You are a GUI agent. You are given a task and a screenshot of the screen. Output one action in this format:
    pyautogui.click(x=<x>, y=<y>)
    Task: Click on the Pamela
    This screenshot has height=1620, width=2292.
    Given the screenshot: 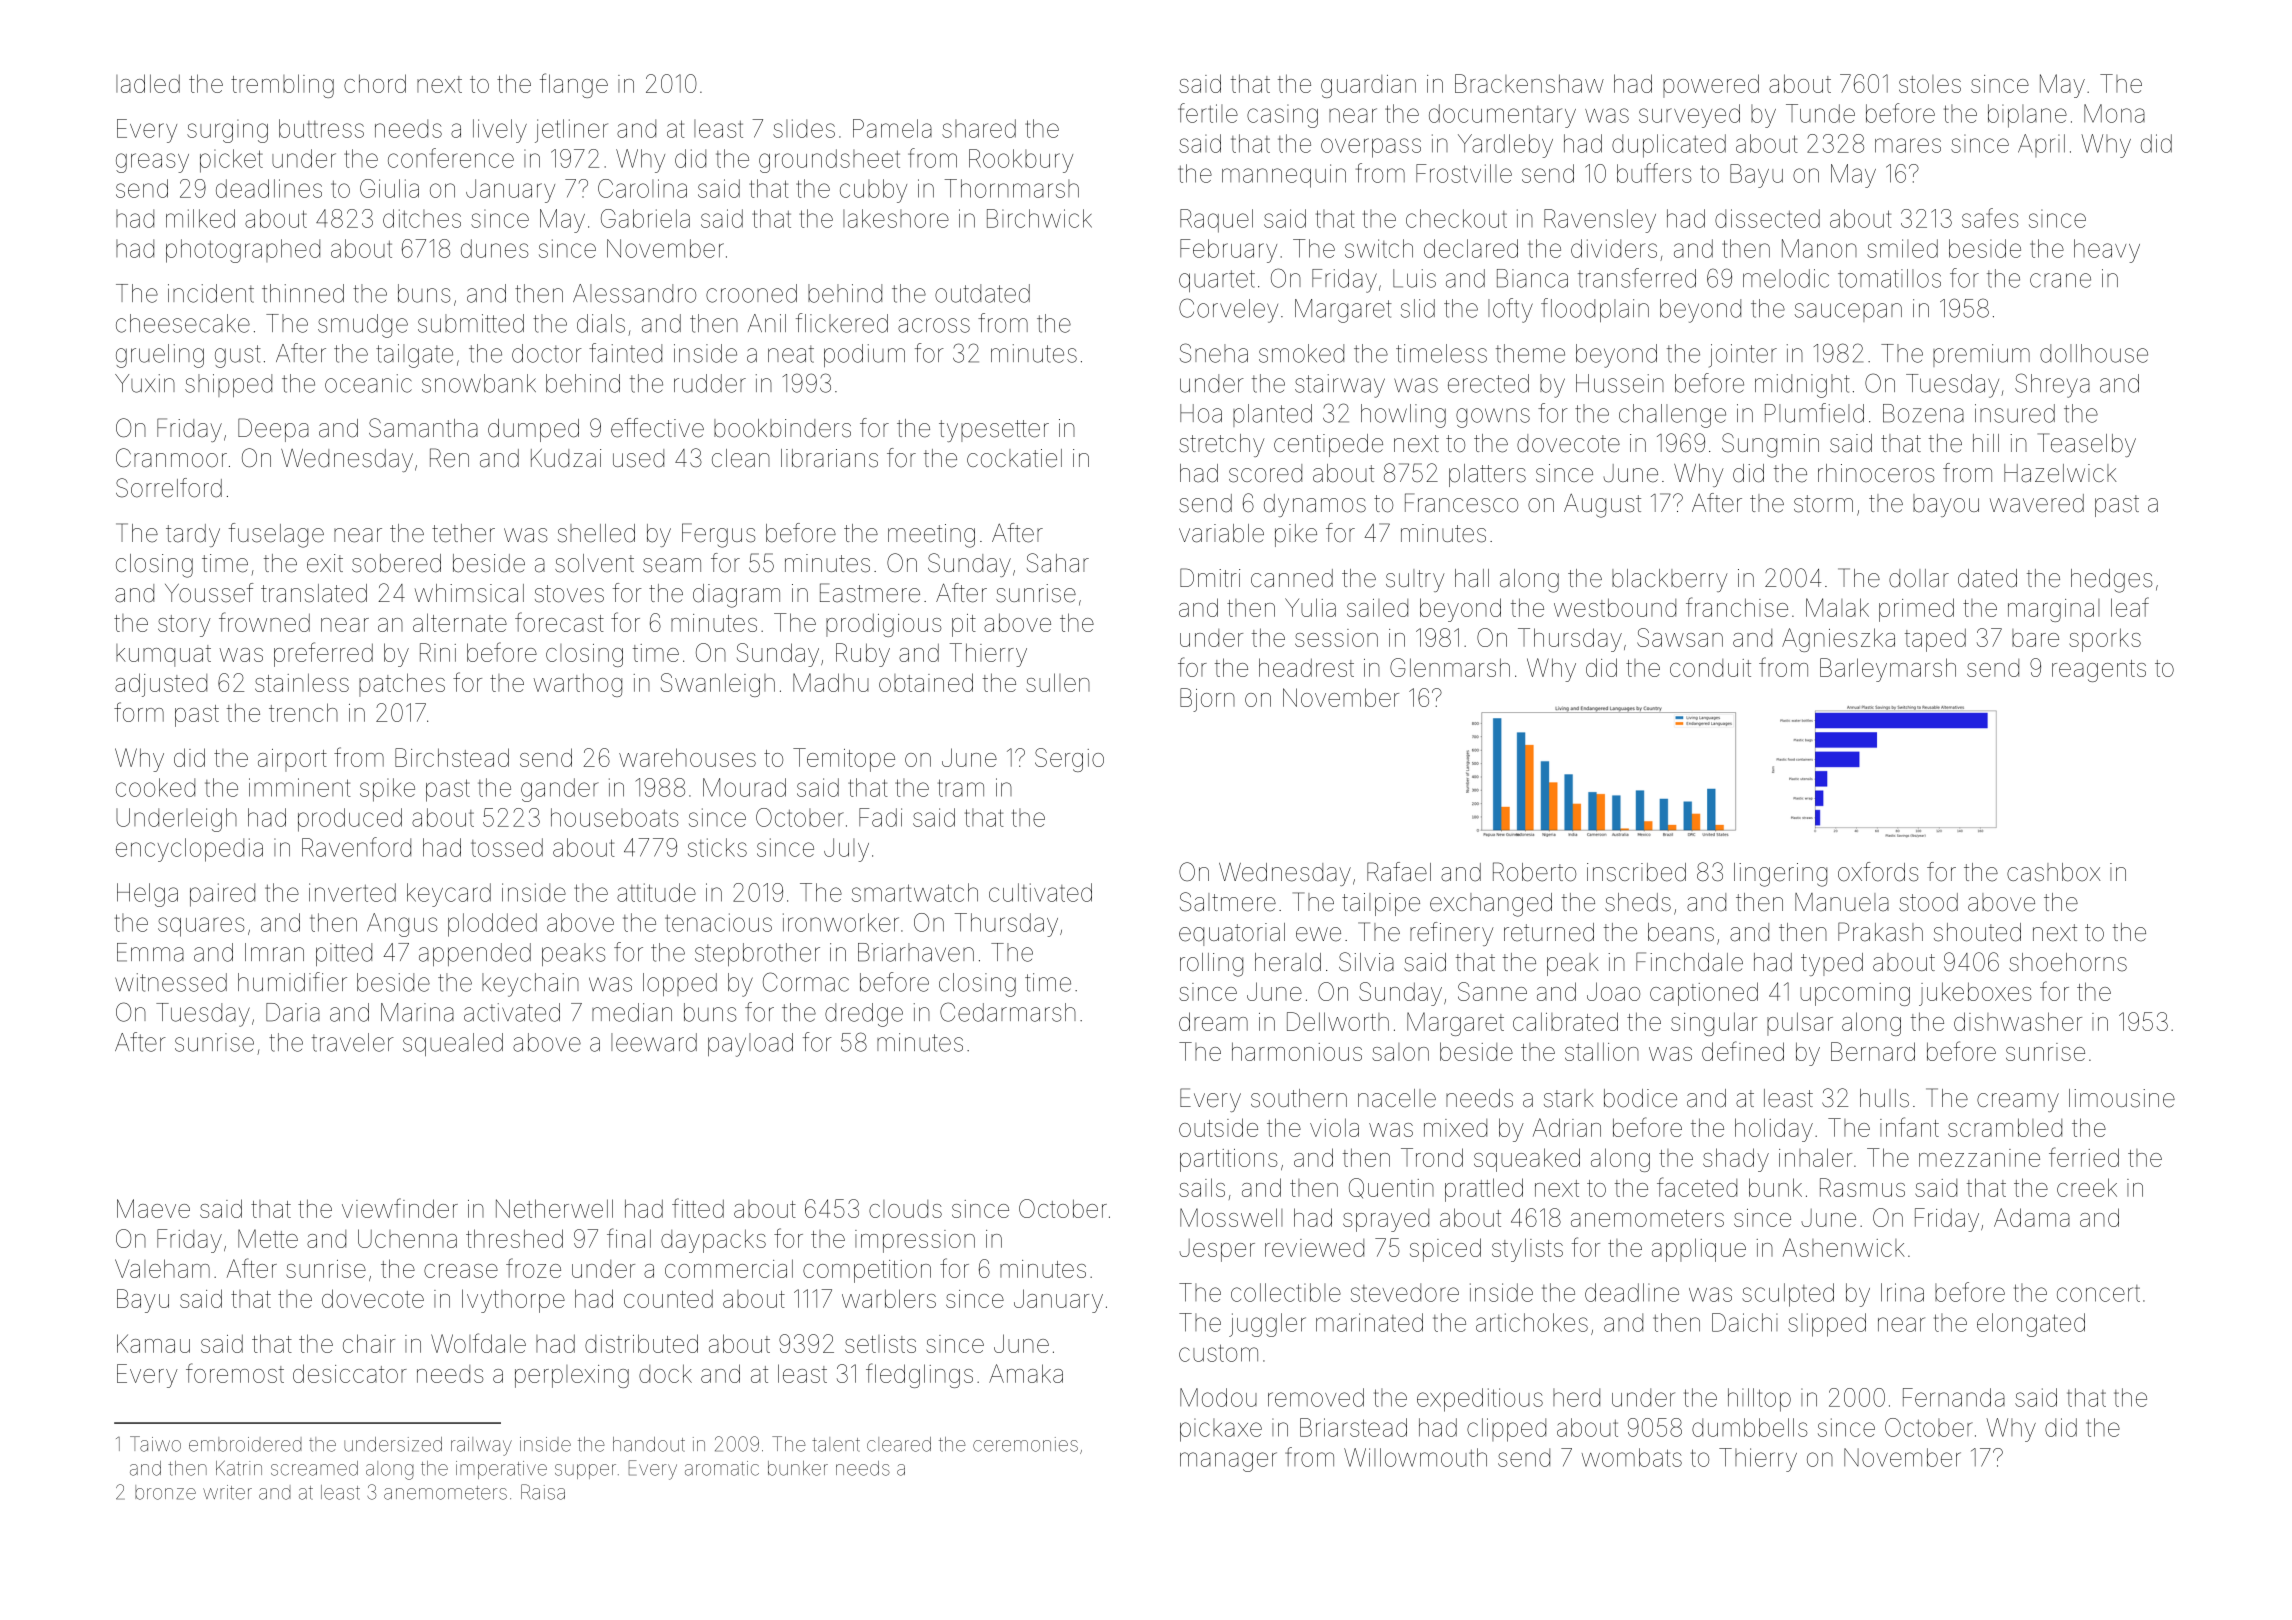 What is the action you would take?
    pyautogui.click(x=892, y=128)
